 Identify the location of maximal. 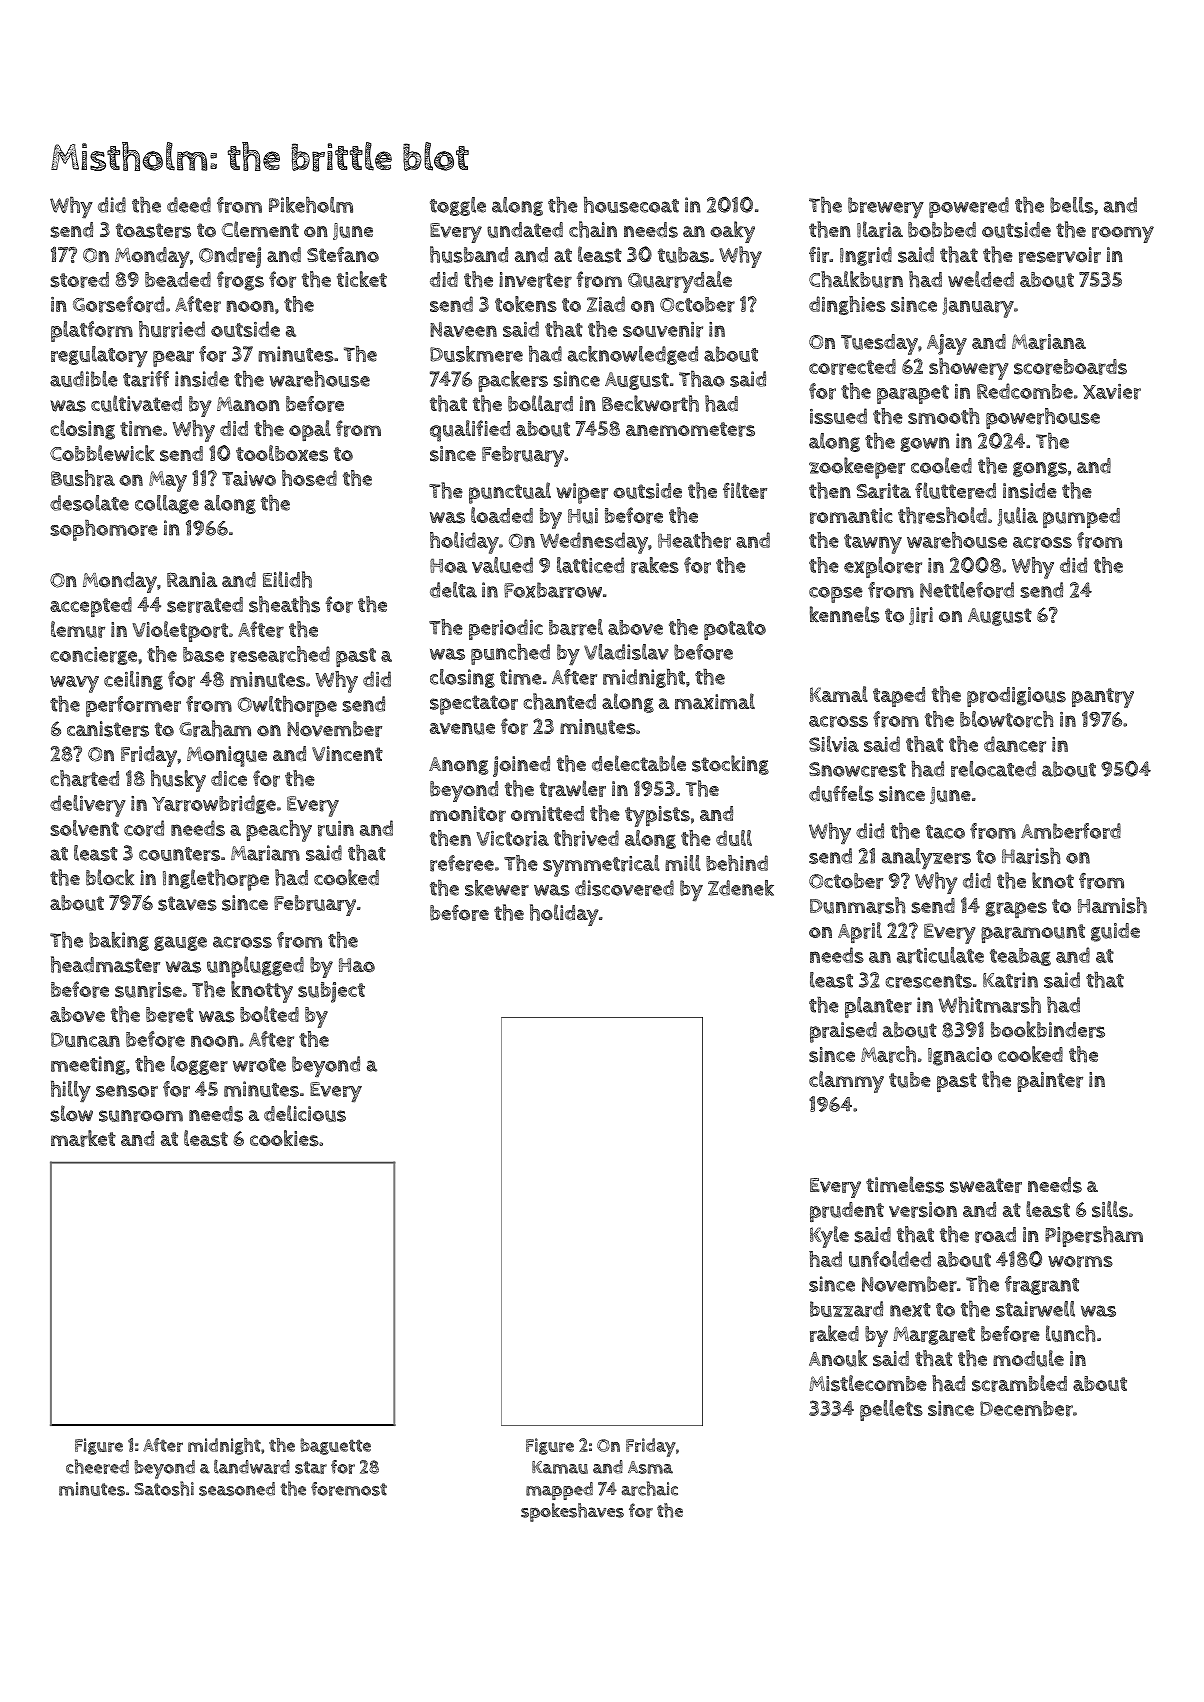
(715, 701).
